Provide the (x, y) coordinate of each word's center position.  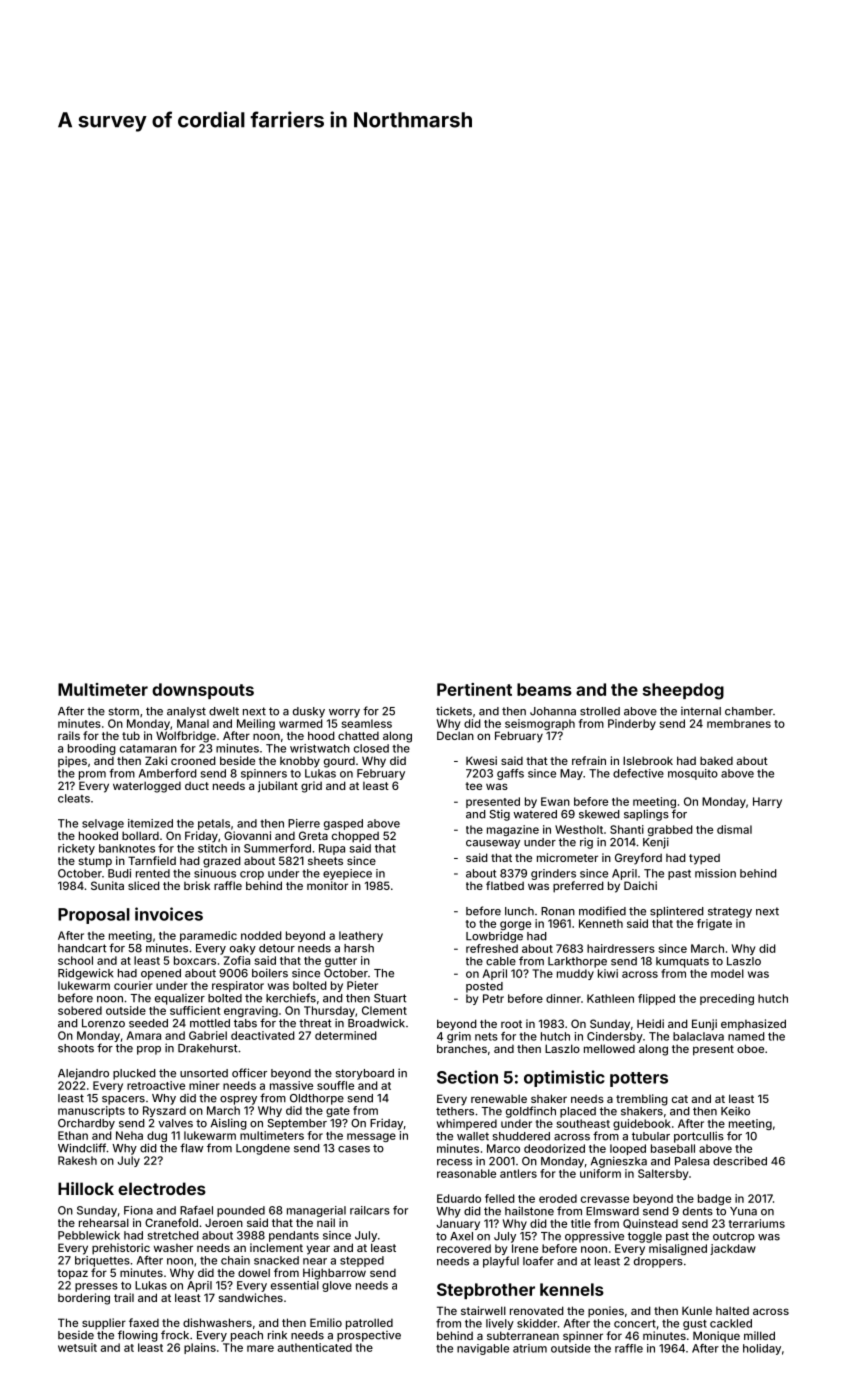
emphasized (753, 1024)
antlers (518, 1173)
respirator (238, 986)
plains (200, 1348)
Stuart (390, 998)
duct (197, 786)
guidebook (642, 1124)
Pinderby (632, 724)
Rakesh (77, 1160)
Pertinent (474, 689)
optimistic (564, 1078)
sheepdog (683, 691)
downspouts (203, 691)
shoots (76, 1048)
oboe (750, 1048)
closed (371, 748)
